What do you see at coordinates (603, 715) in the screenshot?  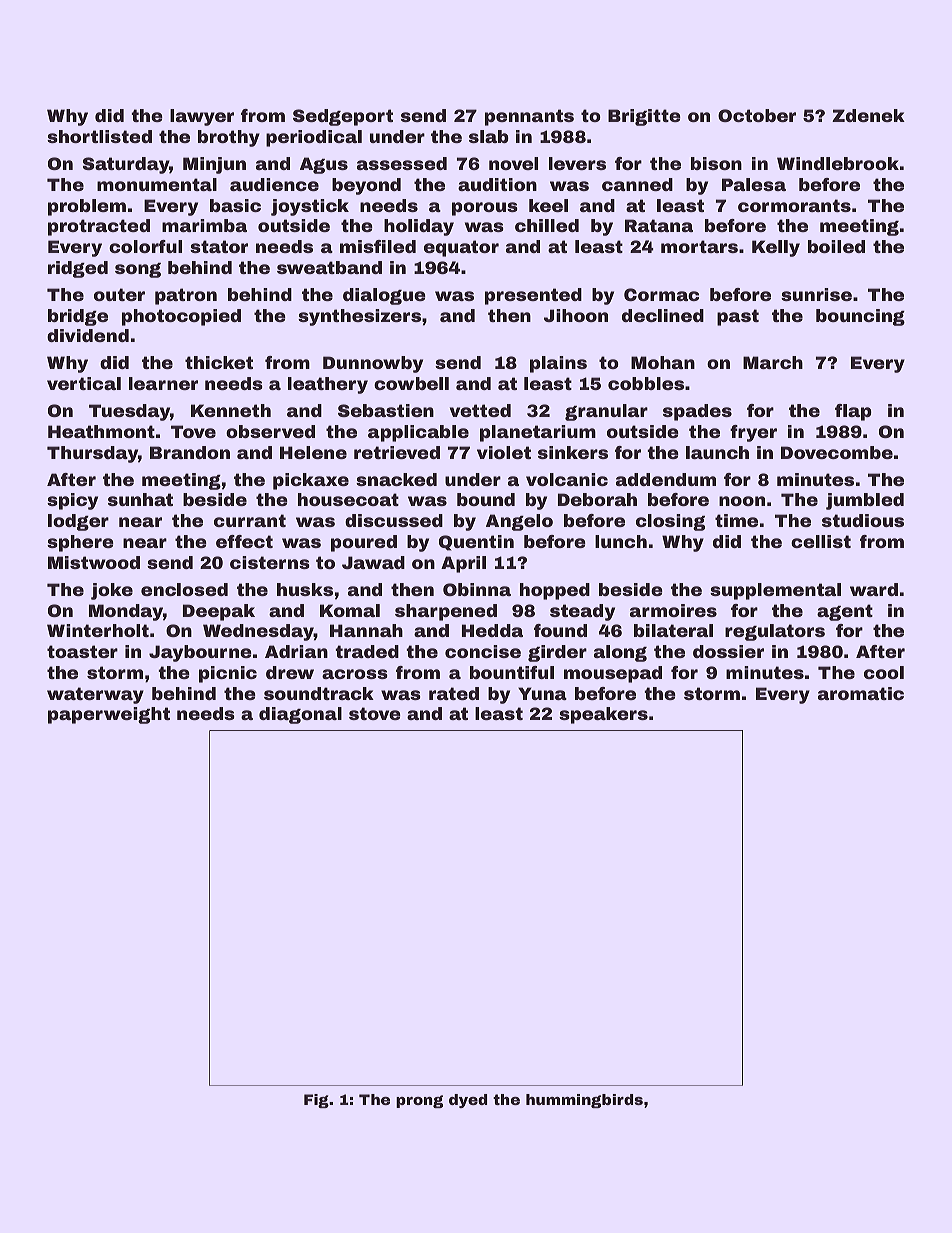 I see `speakers` at bounding box center [603, 715].
